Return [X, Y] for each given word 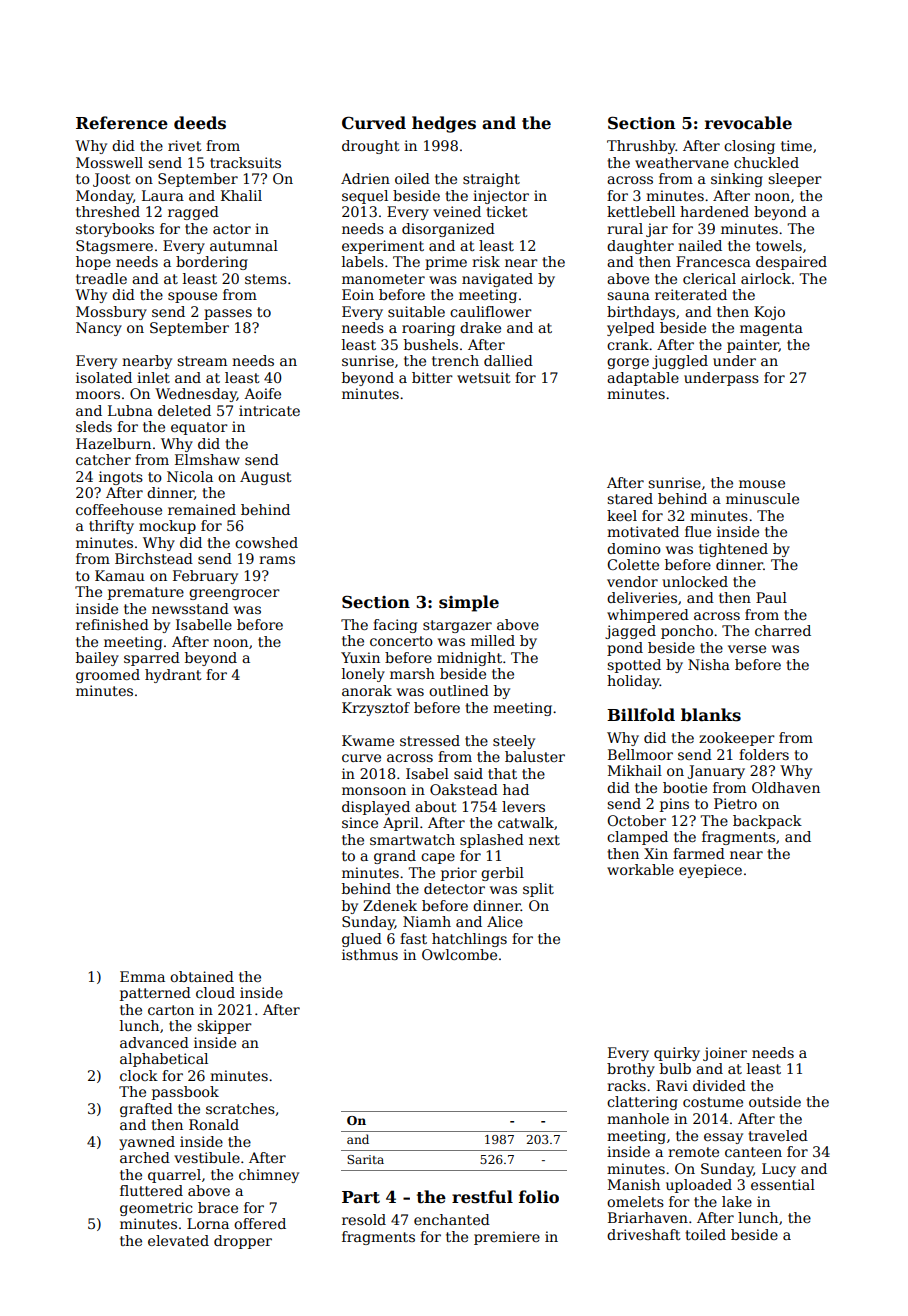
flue [698, 531]
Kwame [368, 740]
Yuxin [360, 657]
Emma [142, 976]
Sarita [365, 1159]
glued [362, 940]
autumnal [244, 245]
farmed [699, 853]
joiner [725, 1054]
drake [480, 327]
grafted [146, 1110]
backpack [767, 822]
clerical [709, 278]
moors [98, 395]
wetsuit [484, 377]
